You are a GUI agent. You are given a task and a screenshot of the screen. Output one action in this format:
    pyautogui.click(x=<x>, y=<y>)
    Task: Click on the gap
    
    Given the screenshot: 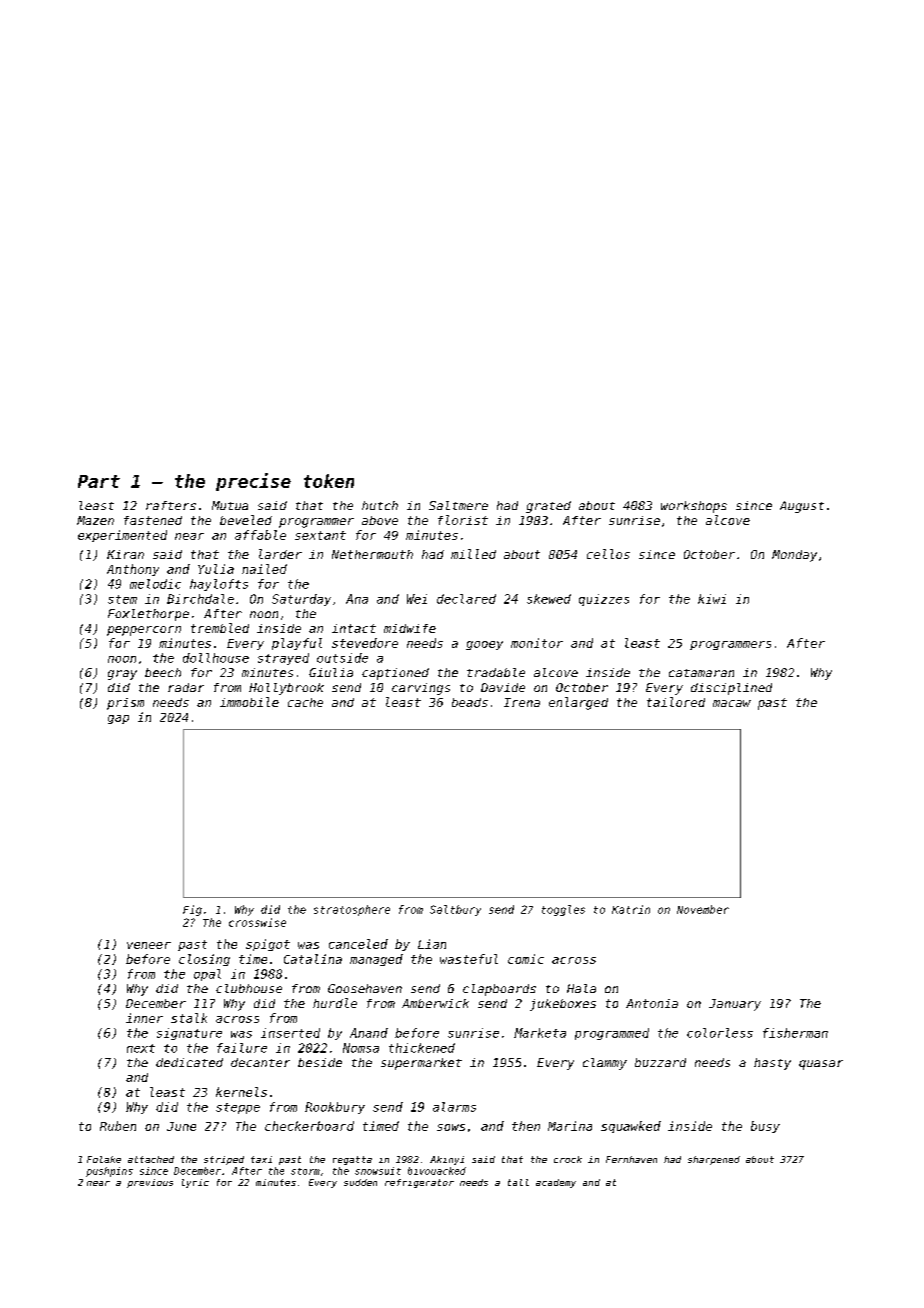 What is the action you would take?
    pyautogui.click(x=118, y=719)
